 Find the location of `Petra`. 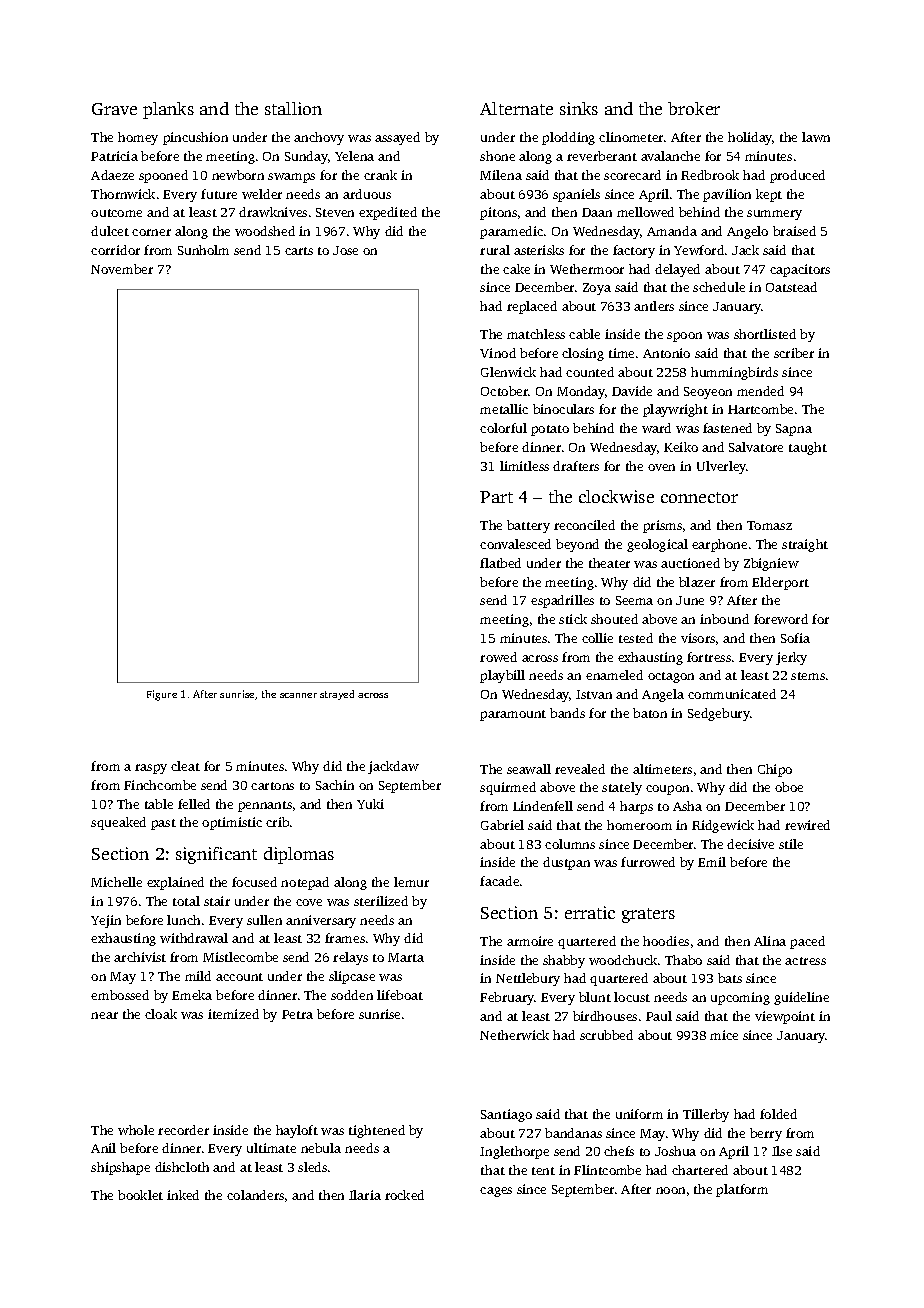

Petra is located at coordinates (297, 1014).
